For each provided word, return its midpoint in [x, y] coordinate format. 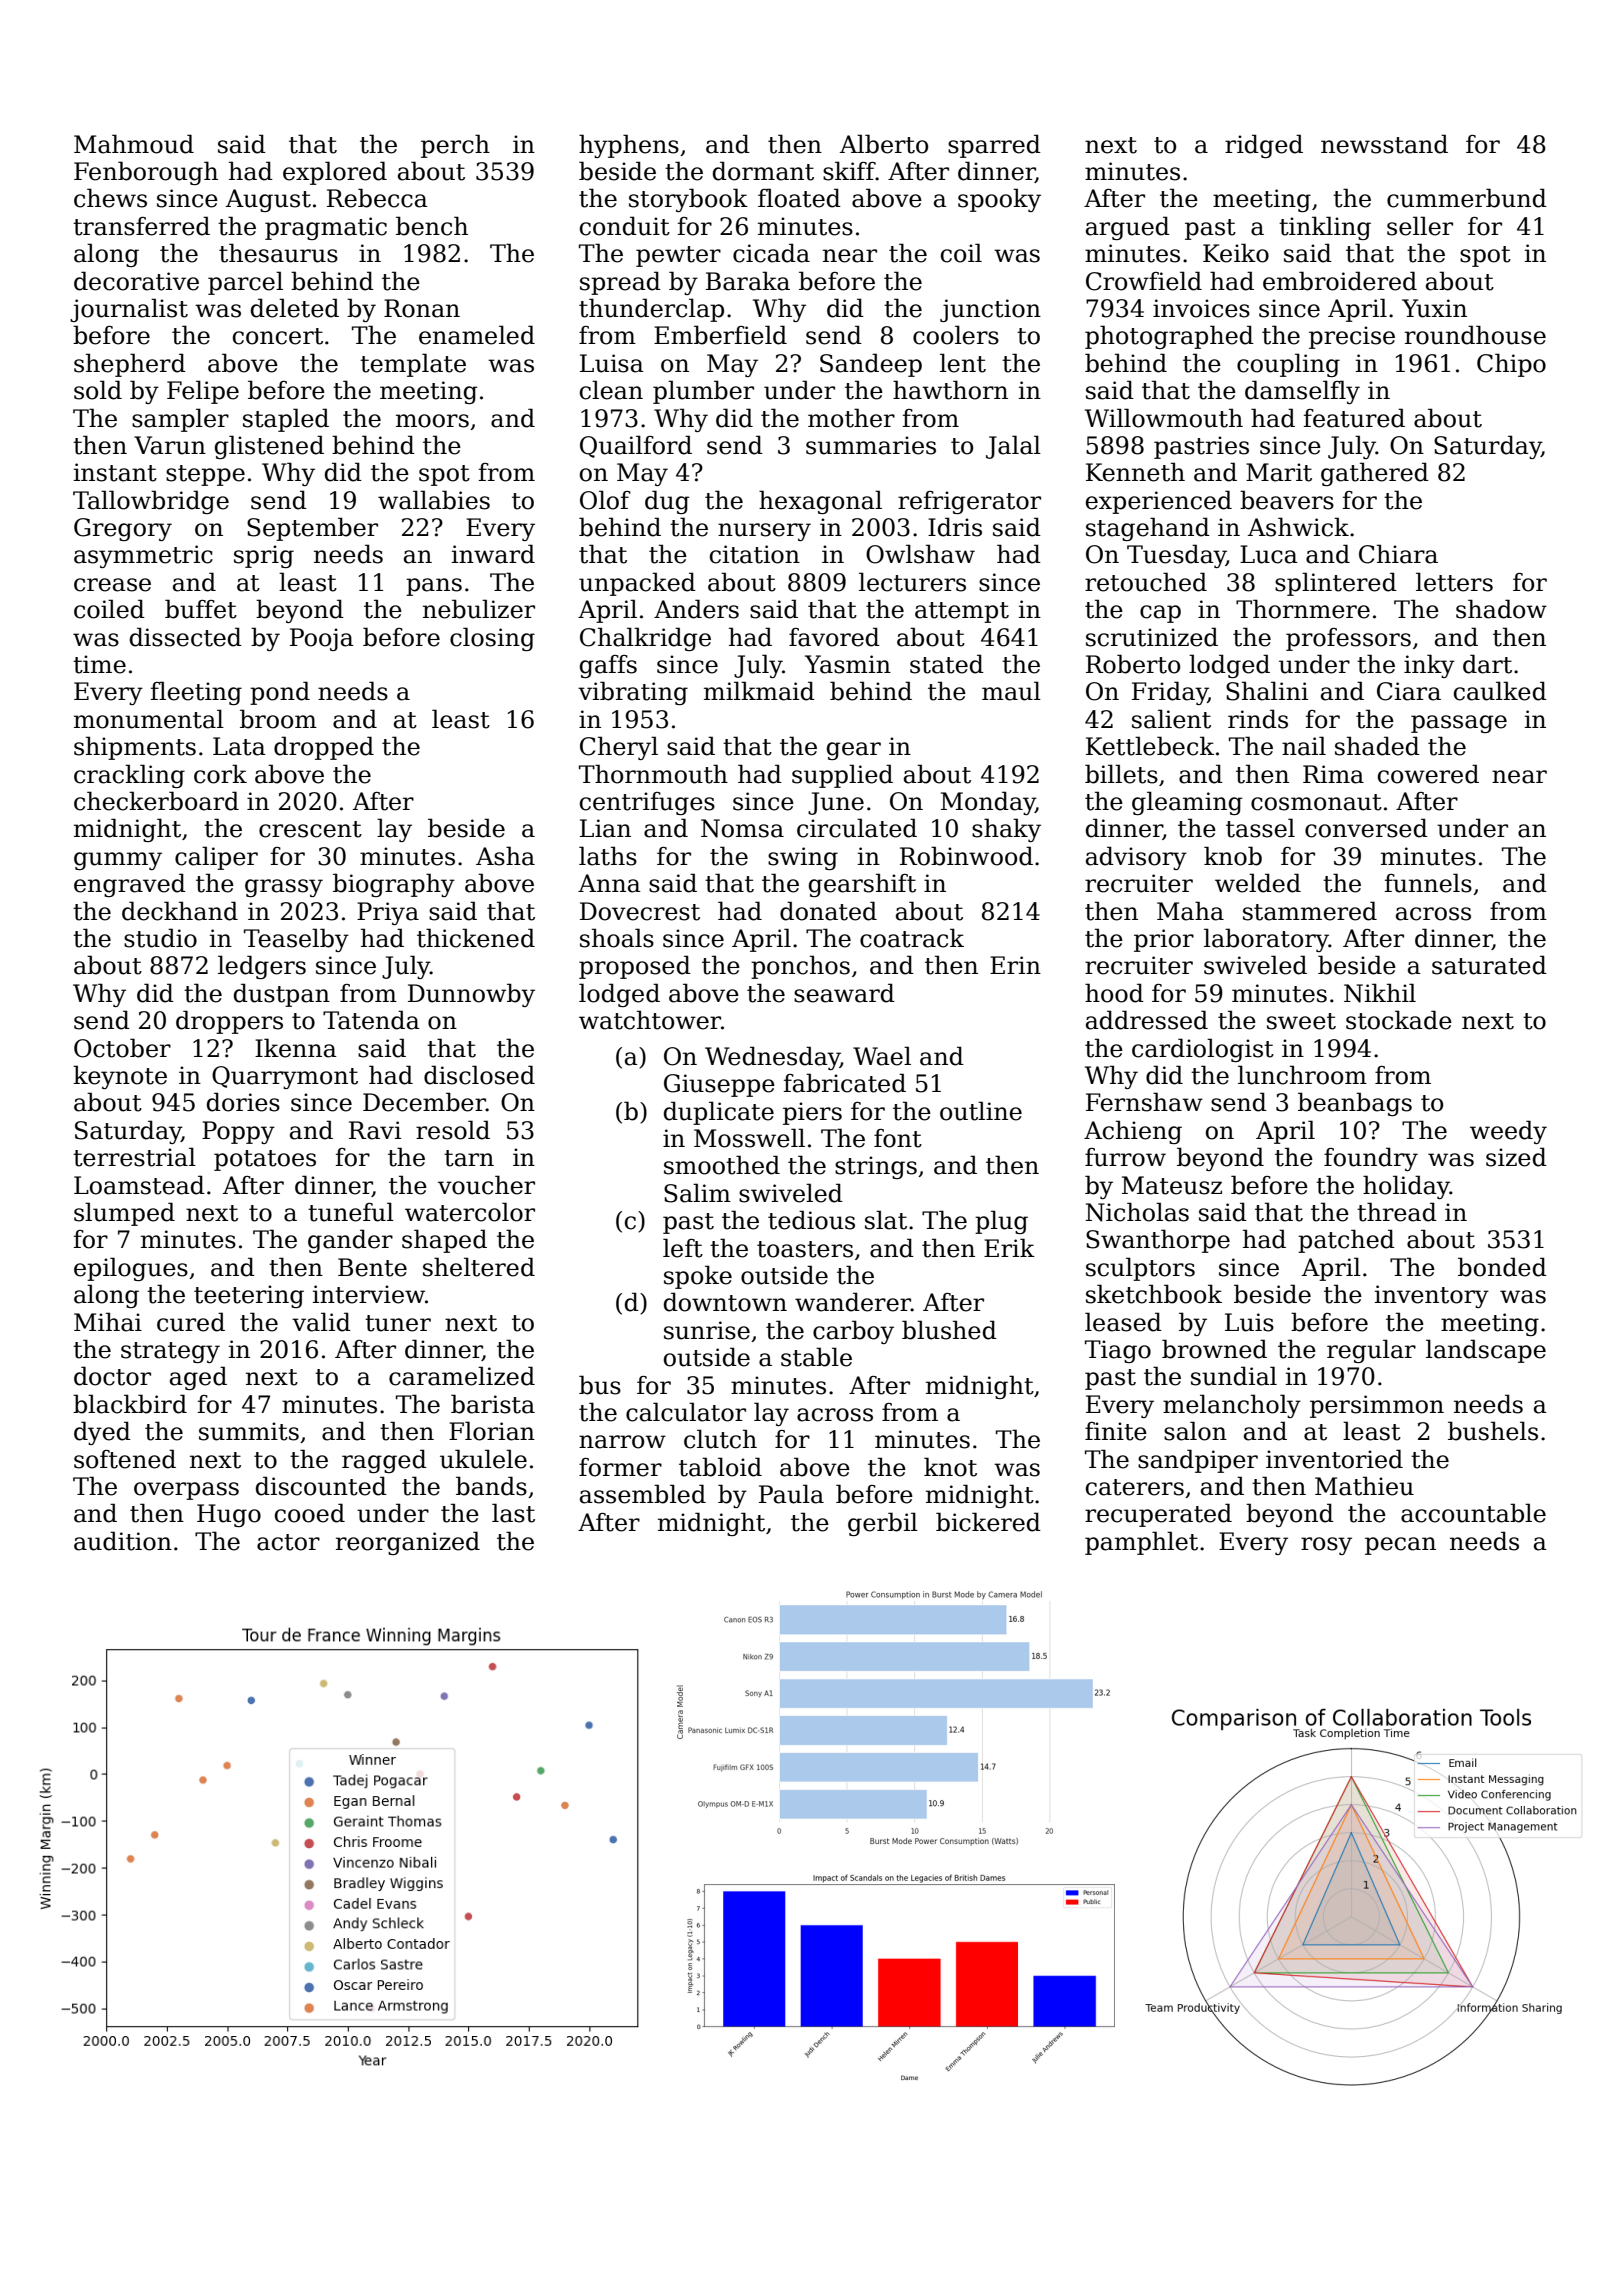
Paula [791, 1494]
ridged [1264, 146]
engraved [130, 885]
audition [123, 1541]
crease [112, 585]
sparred [994, 146]
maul [1011, 691]
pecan [1400, 1546]
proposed [635, 967]
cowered [1428, 774]
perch [455, 146]
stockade [1399, 1020]
